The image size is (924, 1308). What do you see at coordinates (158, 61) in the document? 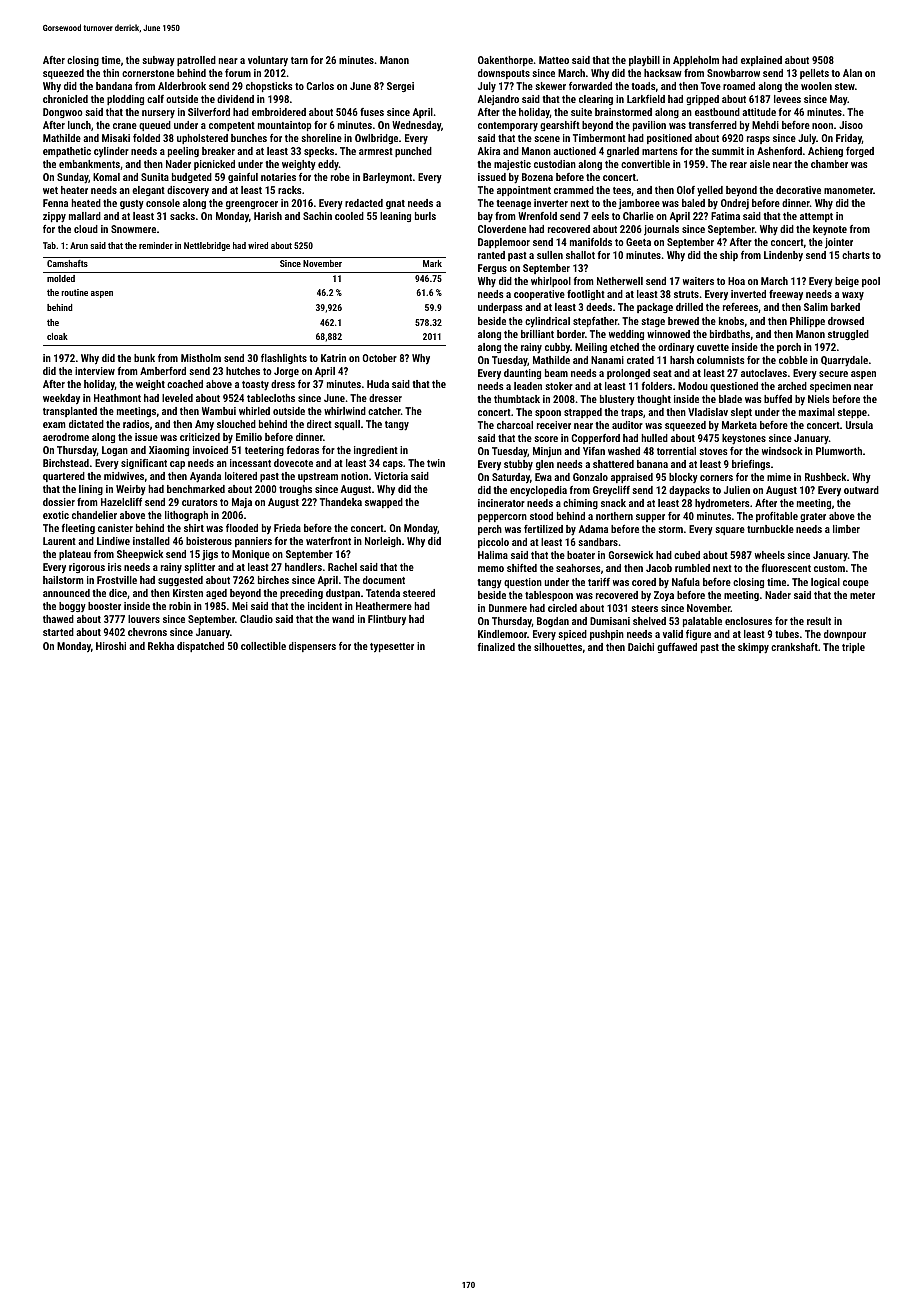
I see `subway` at bounding box center [158, 61].
